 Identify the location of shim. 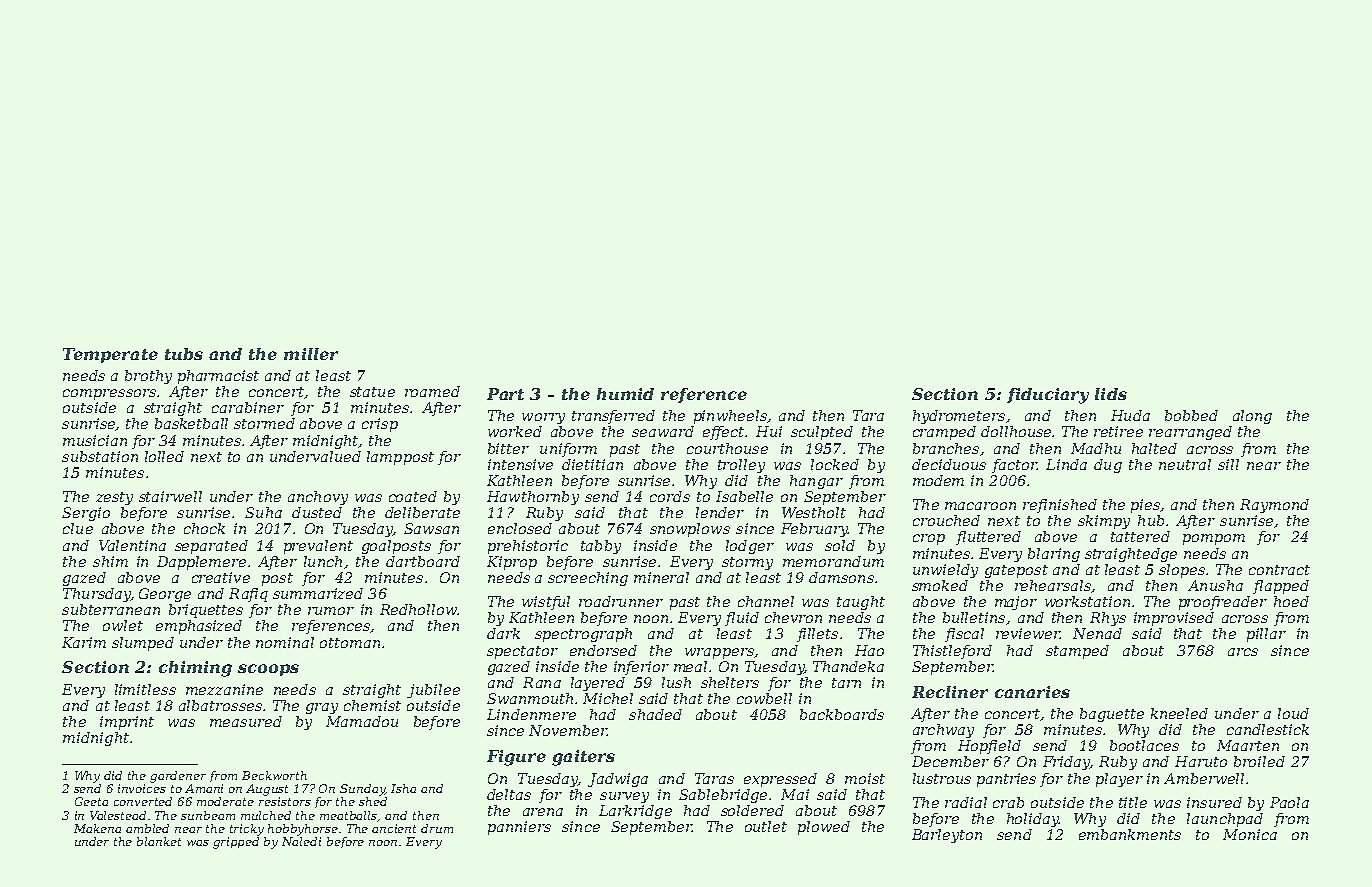
(110, 561).
